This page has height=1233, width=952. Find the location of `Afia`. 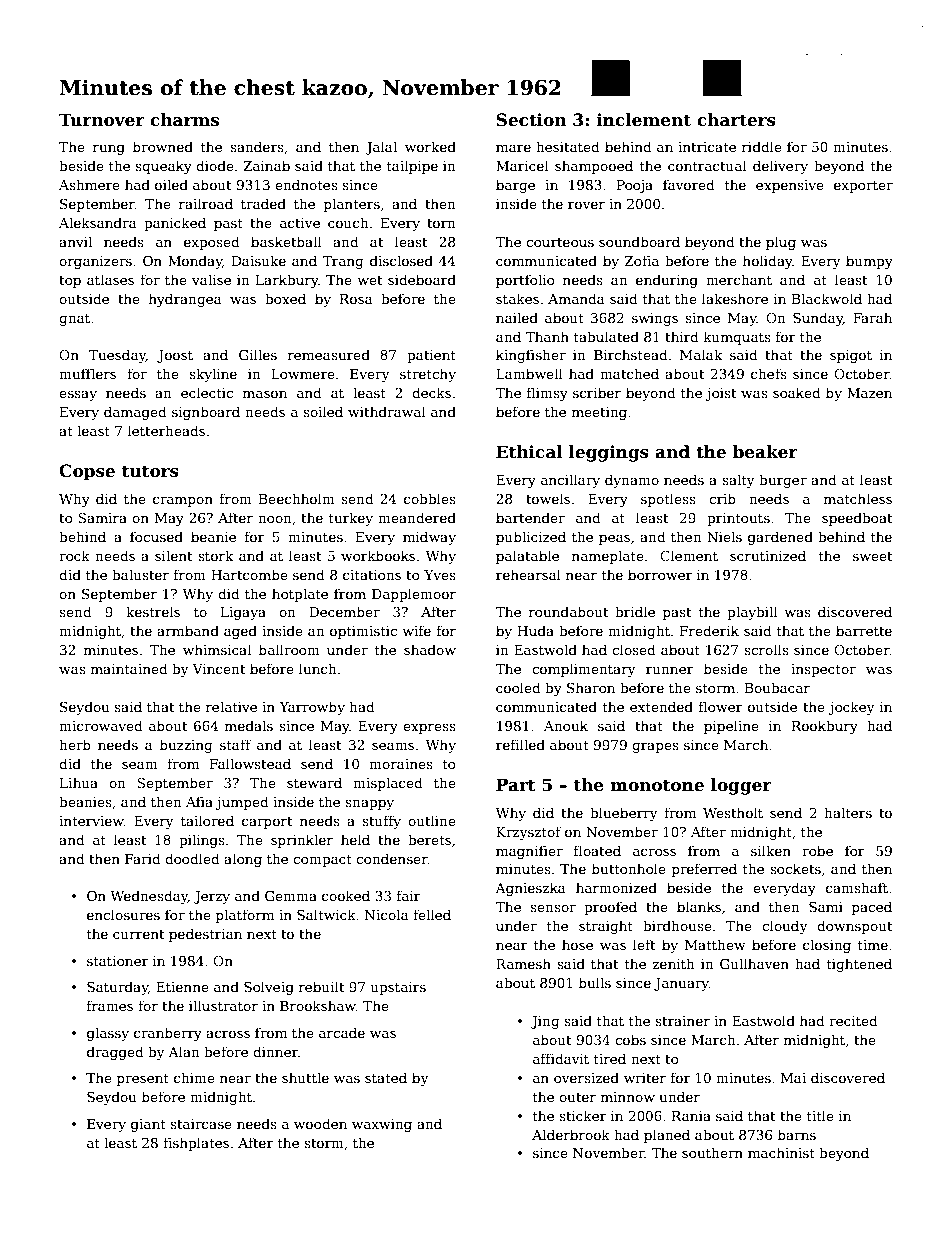

Afia is located at coordinates (199, 801).
